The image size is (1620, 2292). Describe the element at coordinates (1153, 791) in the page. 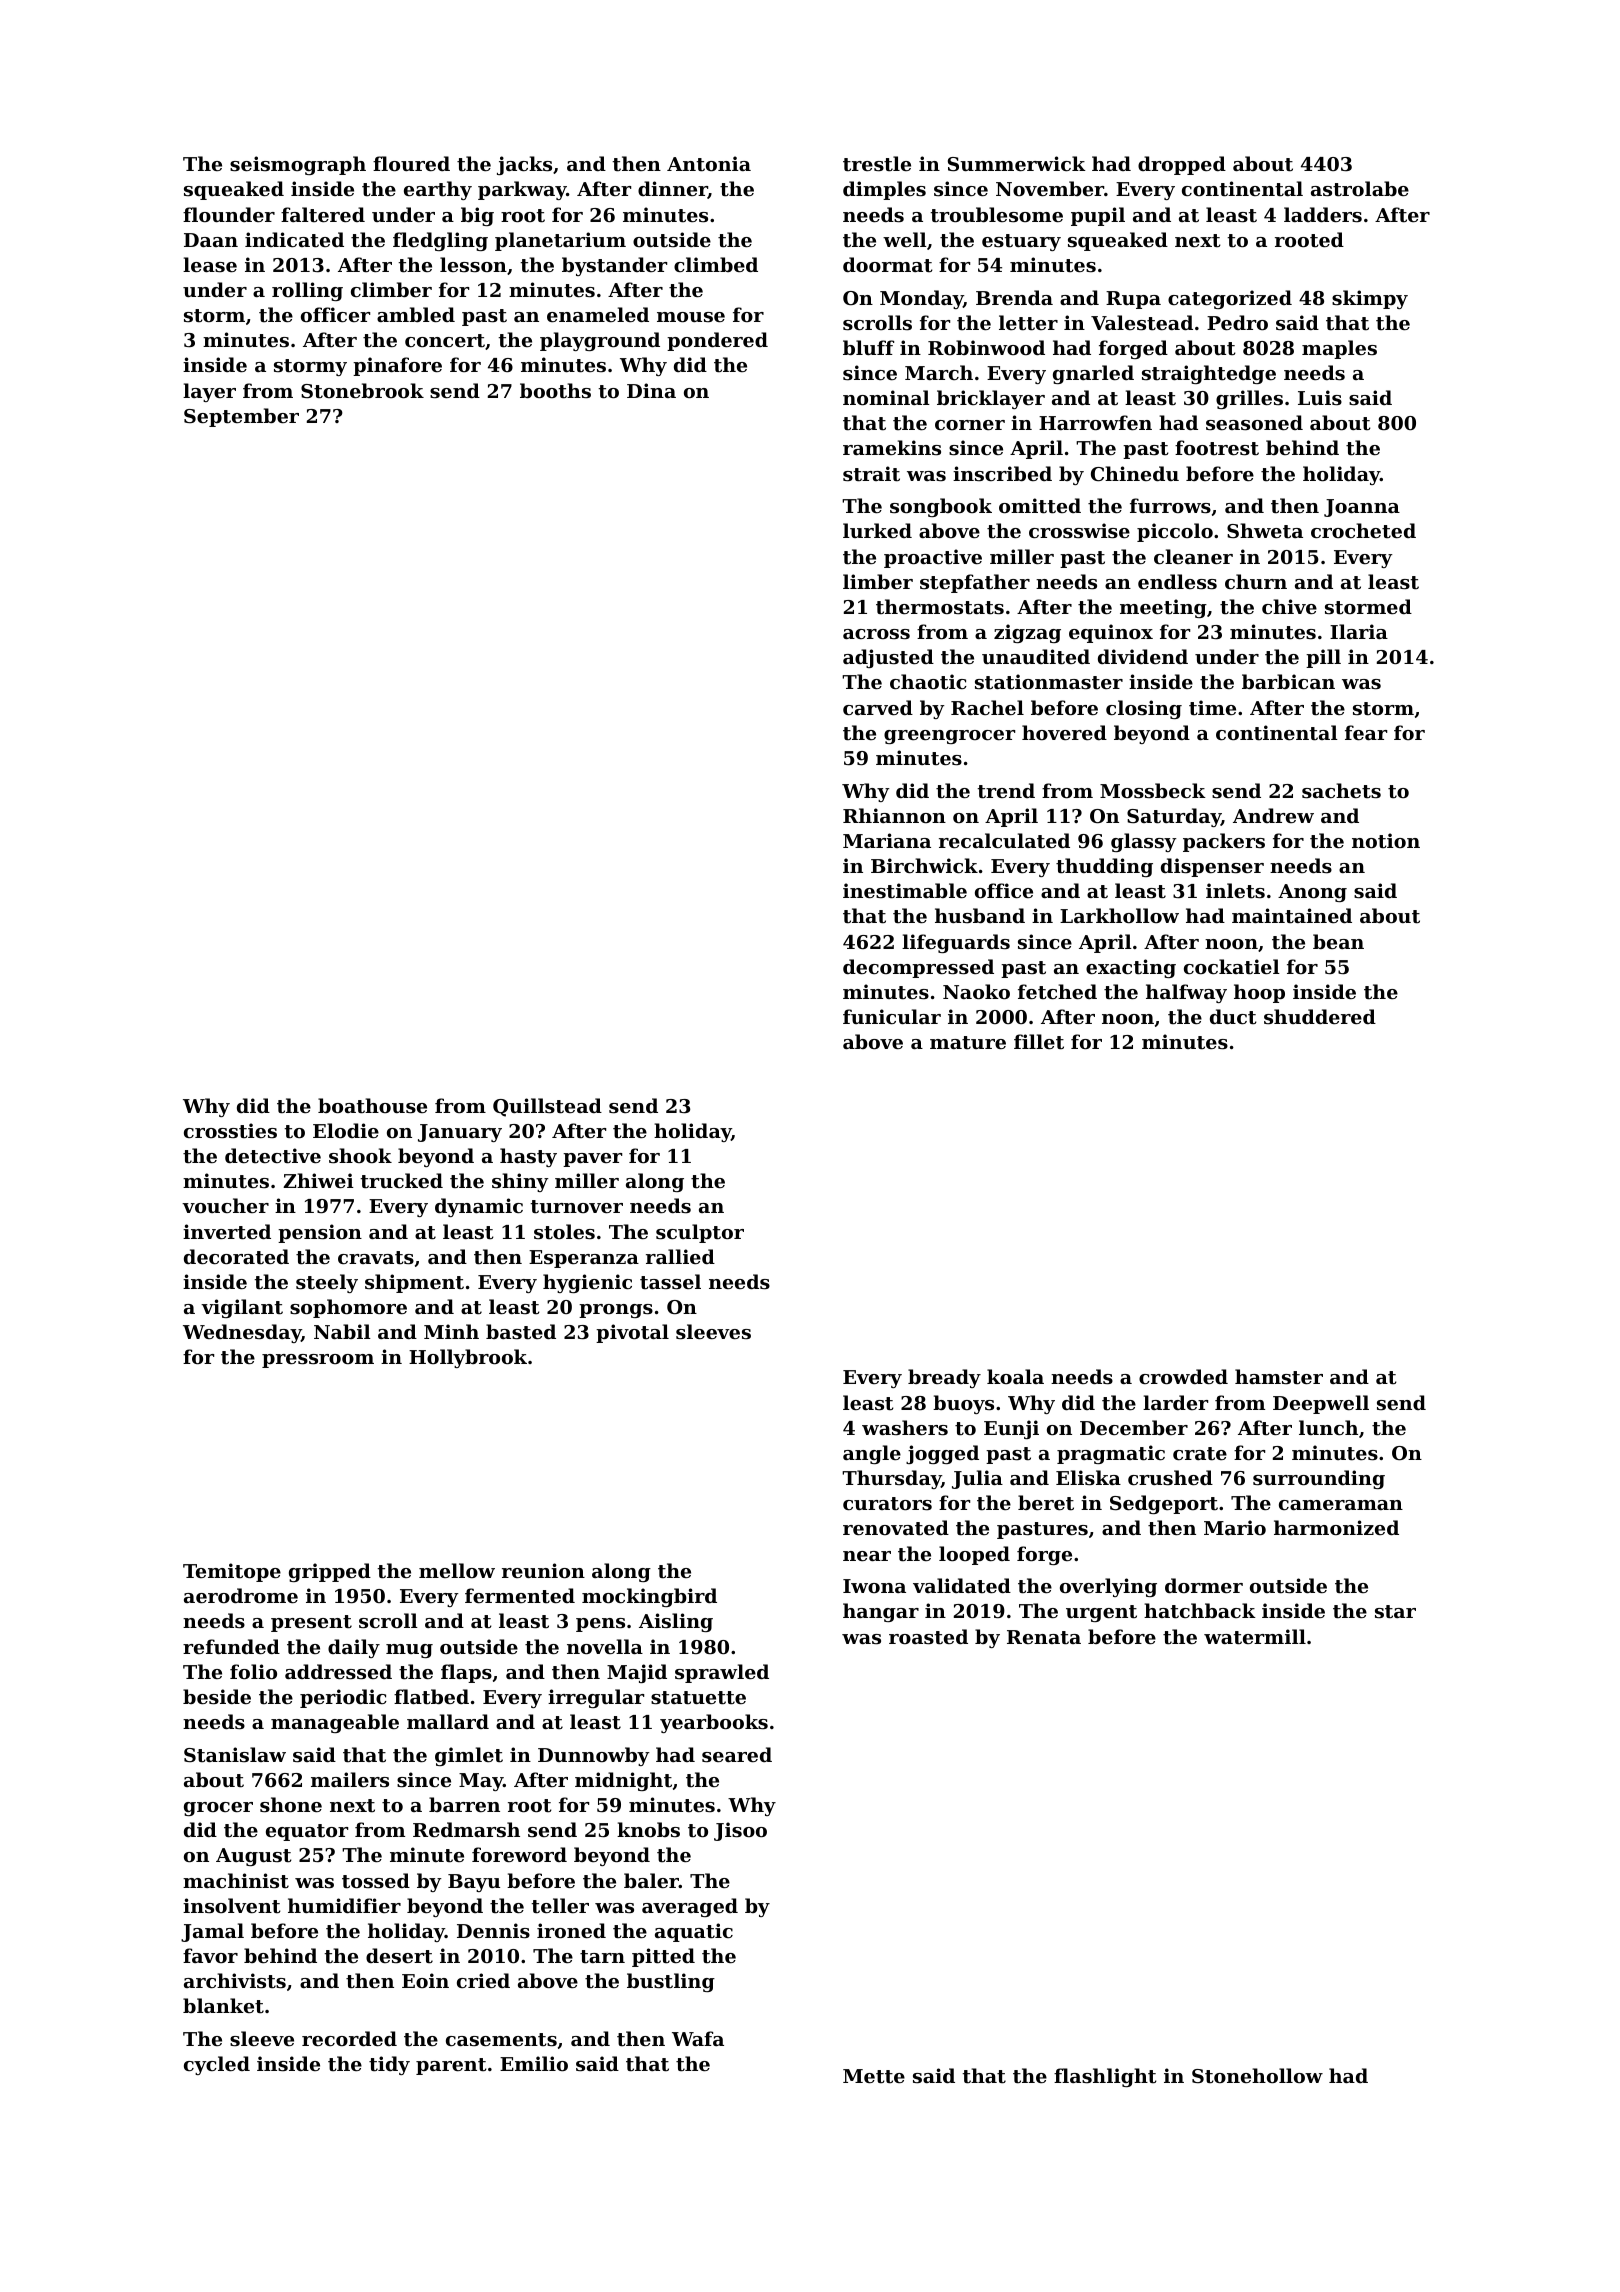

I see `Mossbeck` at that location.
